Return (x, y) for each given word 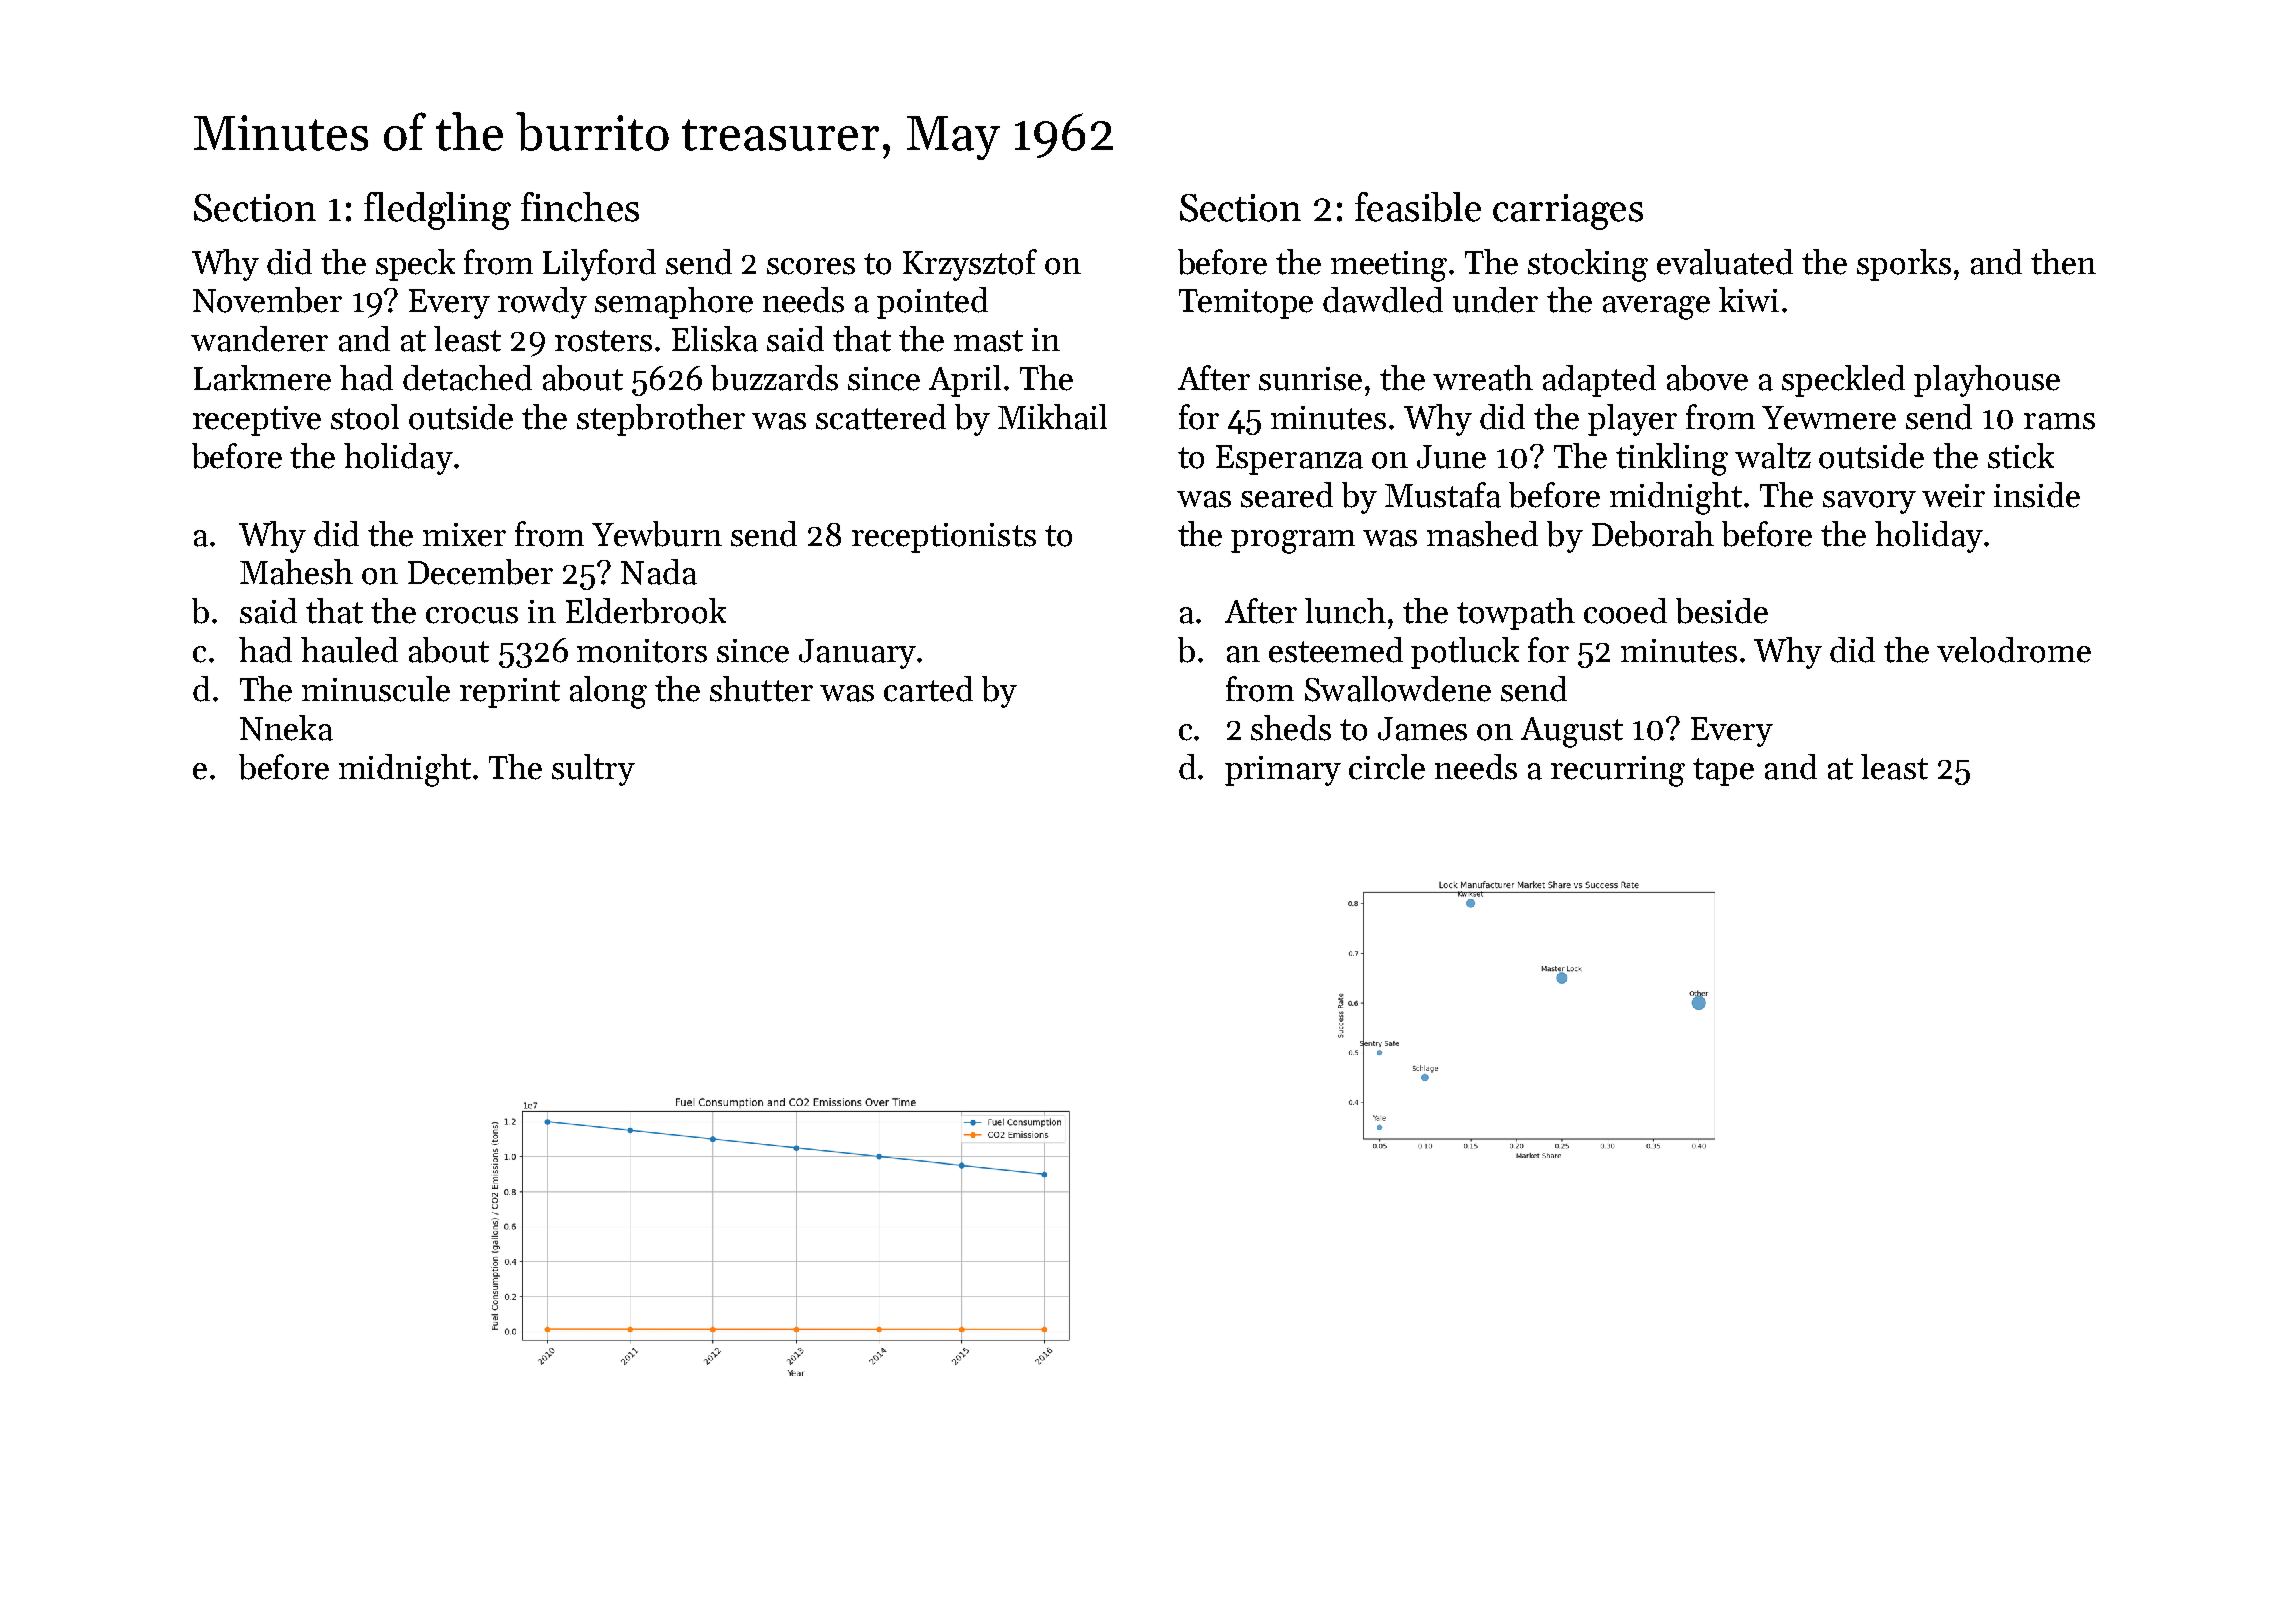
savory (1869, 502)
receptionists (944, 538)
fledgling (437, 211)
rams (2059, 421)
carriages (1568, 212)
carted (928, 689)
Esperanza (1289, 460)
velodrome (2014, 650)
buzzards (774, 378)
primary (1283, 771)
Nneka (286, 728)
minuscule (376, 689)
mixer (464, 535)
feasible (1418, 207)
